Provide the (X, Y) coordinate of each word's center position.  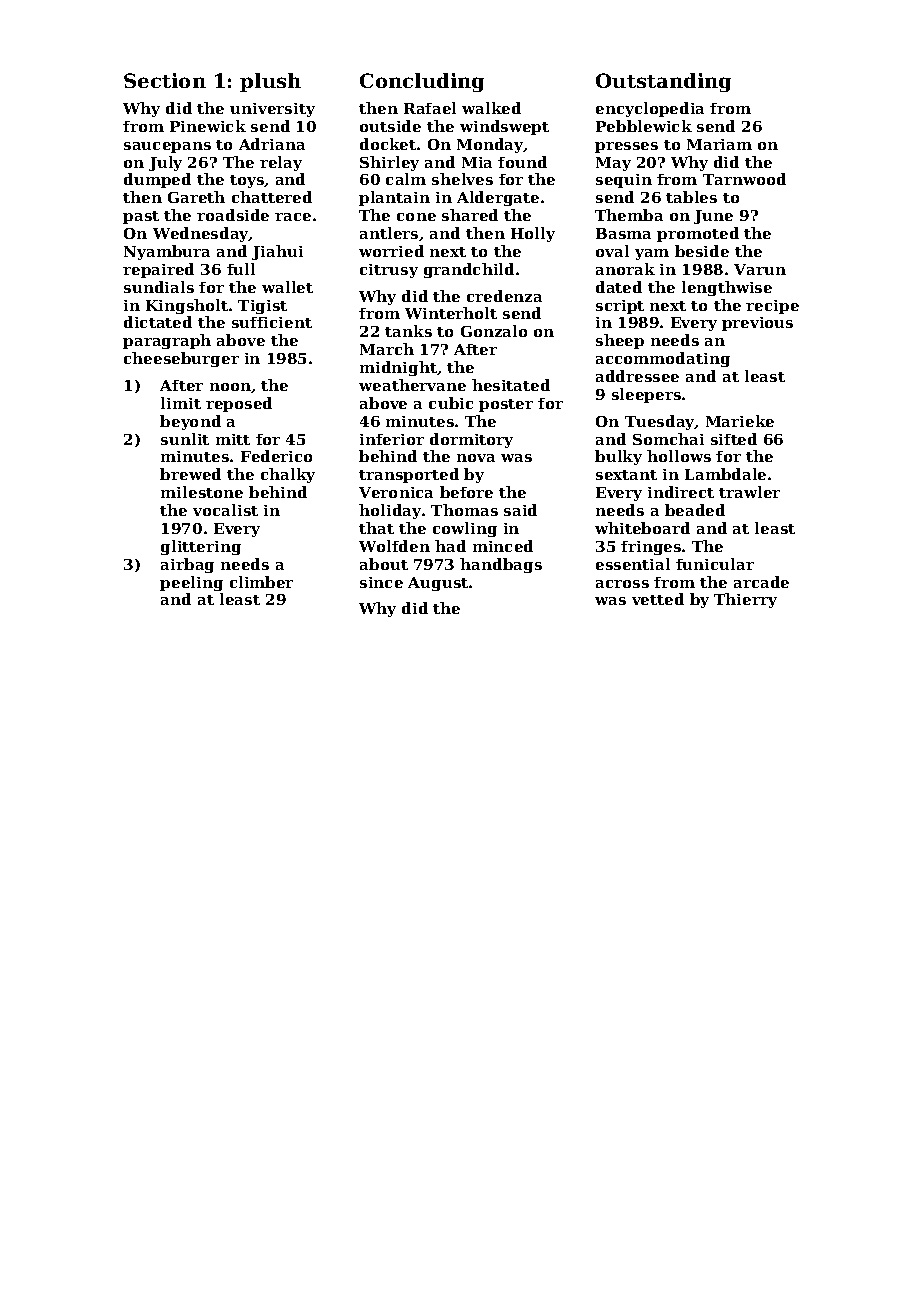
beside (702, 251)
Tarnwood (744, 179)
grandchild (469, 270)
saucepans (167, 147)
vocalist (225, 510)
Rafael (430, 108)
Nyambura (167, 252)
